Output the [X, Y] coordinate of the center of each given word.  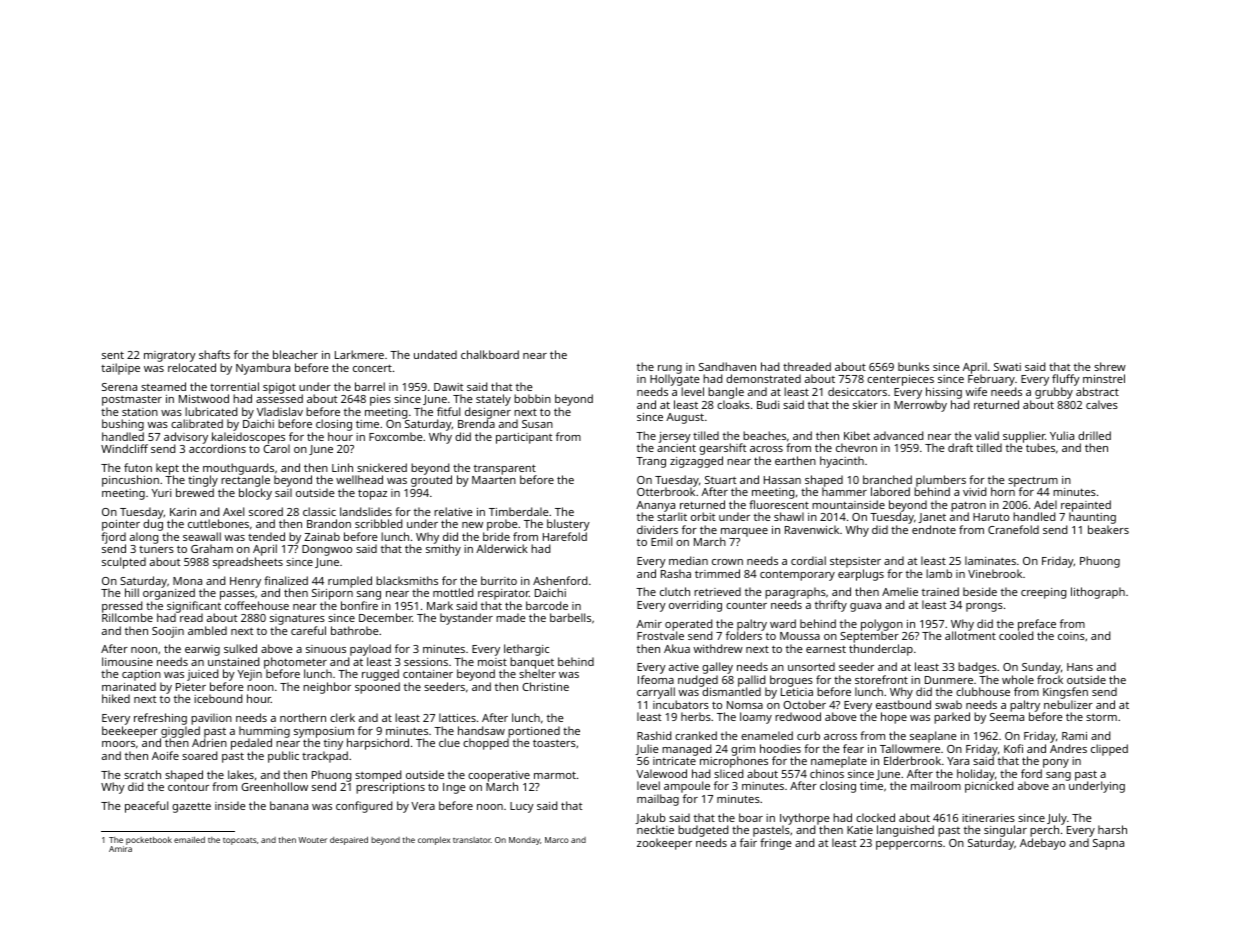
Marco [557, 840]
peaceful [146, 807]
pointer [121, 525]
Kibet [857, 435]
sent [113, 355]
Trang [651, 462]
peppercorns [909, 845]
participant [524, 438]
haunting [1092, 518]
